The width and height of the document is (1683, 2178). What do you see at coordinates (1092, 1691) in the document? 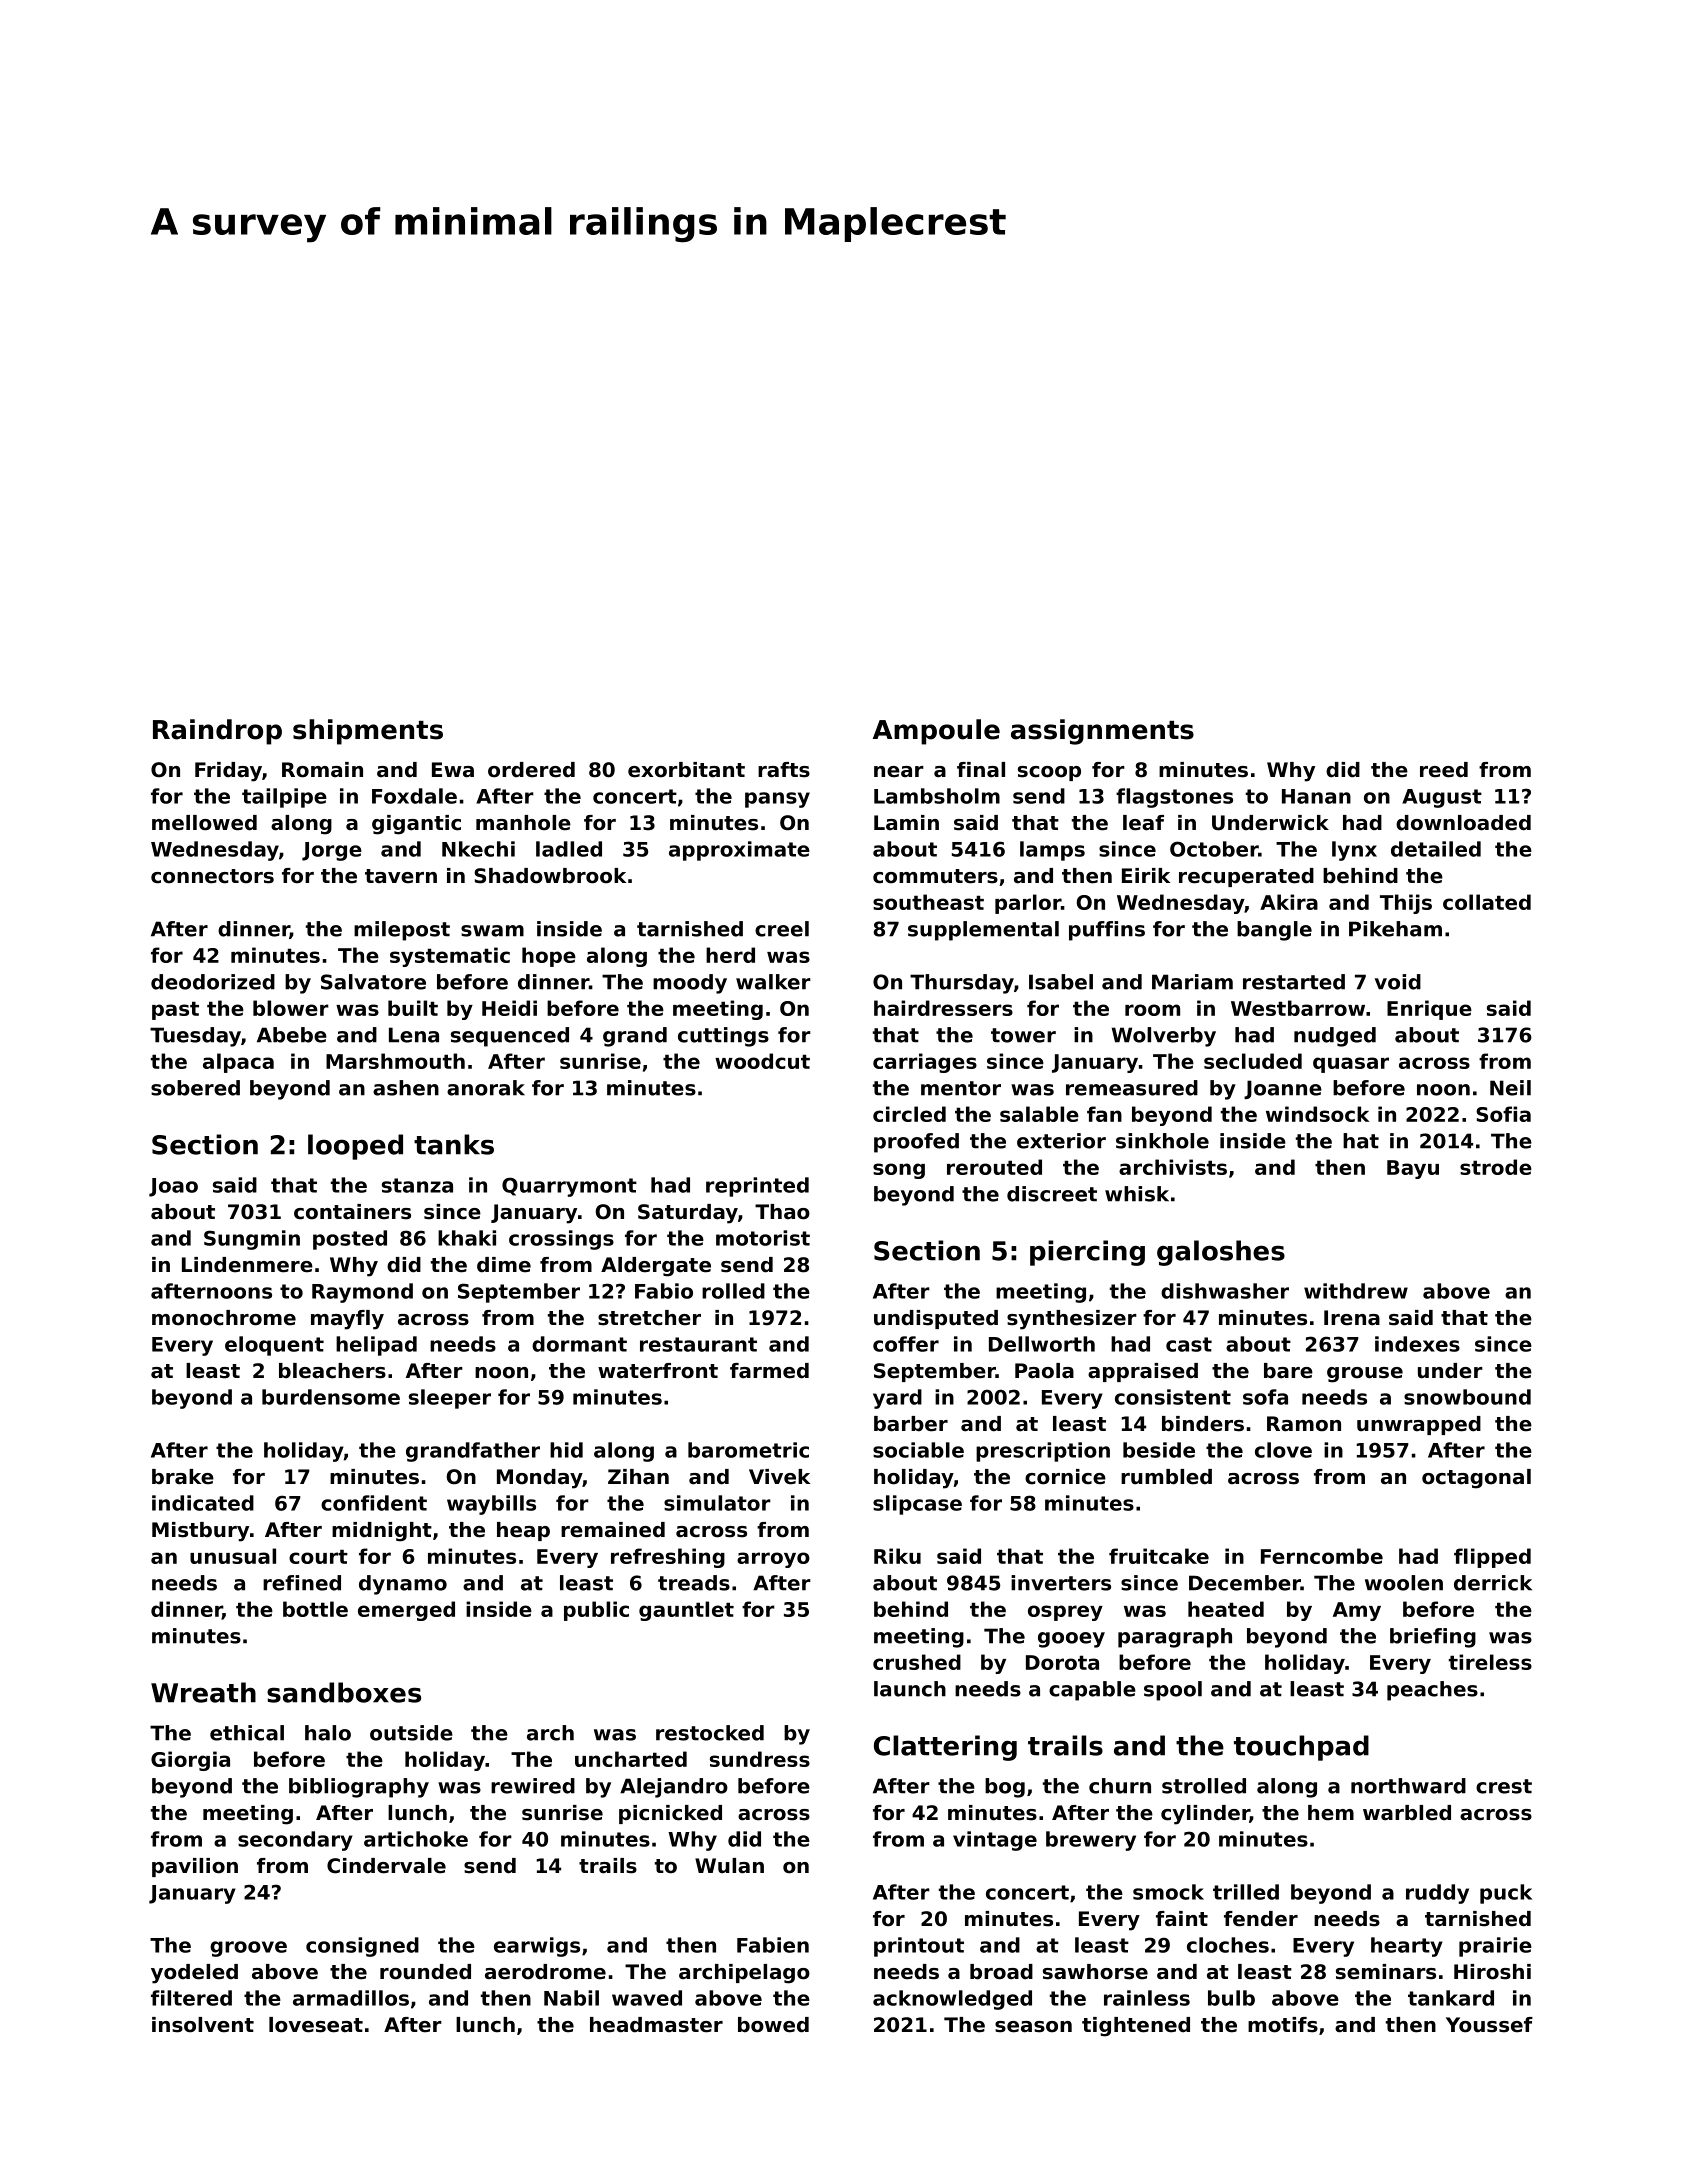
I see `capable` at bounding box center [1092, 1691].
